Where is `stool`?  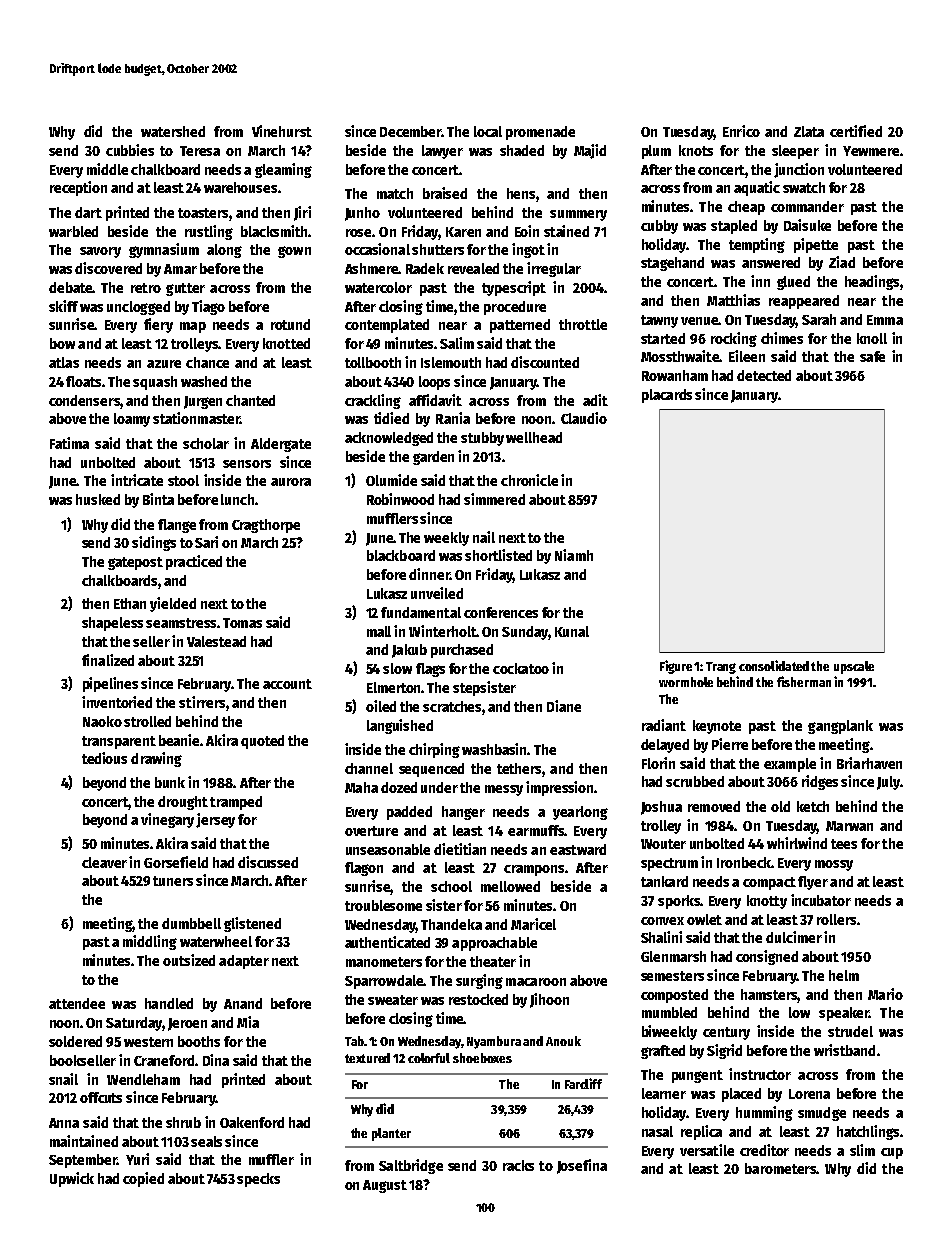 stool is located at coordinates (183, 480).
